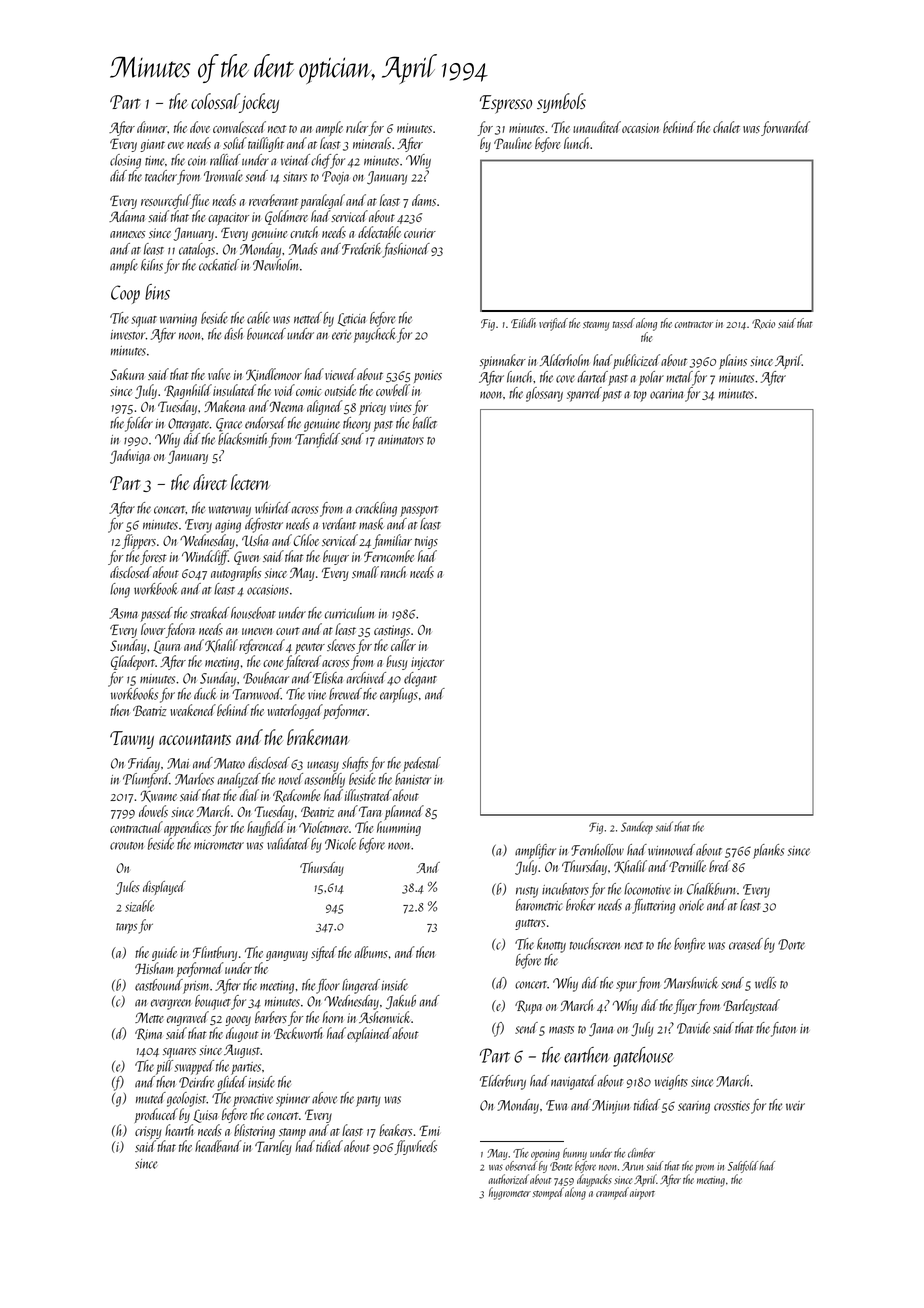  Describe the element at coordinates (125, 161) in the page. I see `closing` at that location.
